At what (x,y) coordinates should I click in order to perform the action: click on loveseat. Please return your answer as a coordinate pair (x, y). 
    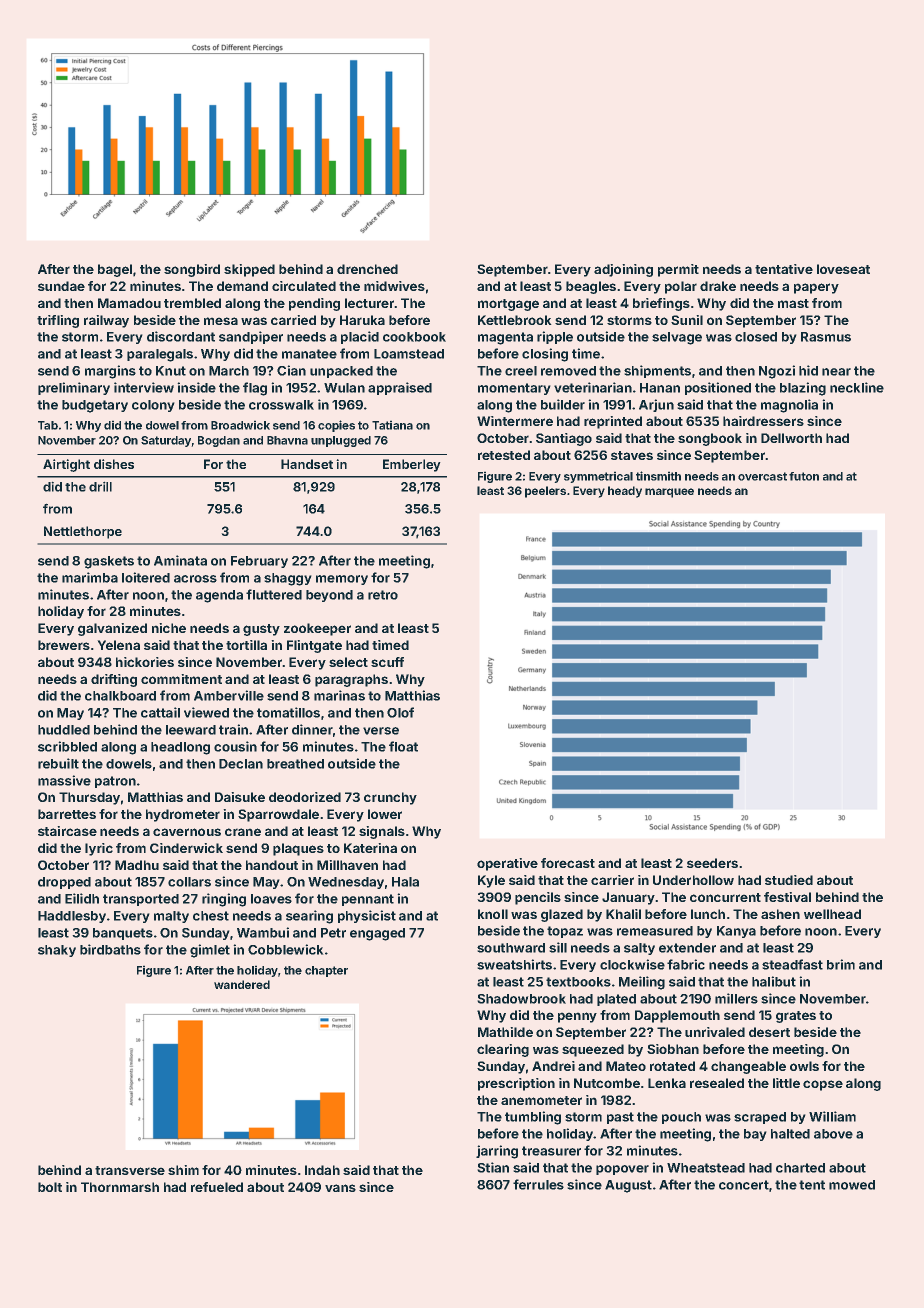
    Looking at the image, I should click on (843, 269).
